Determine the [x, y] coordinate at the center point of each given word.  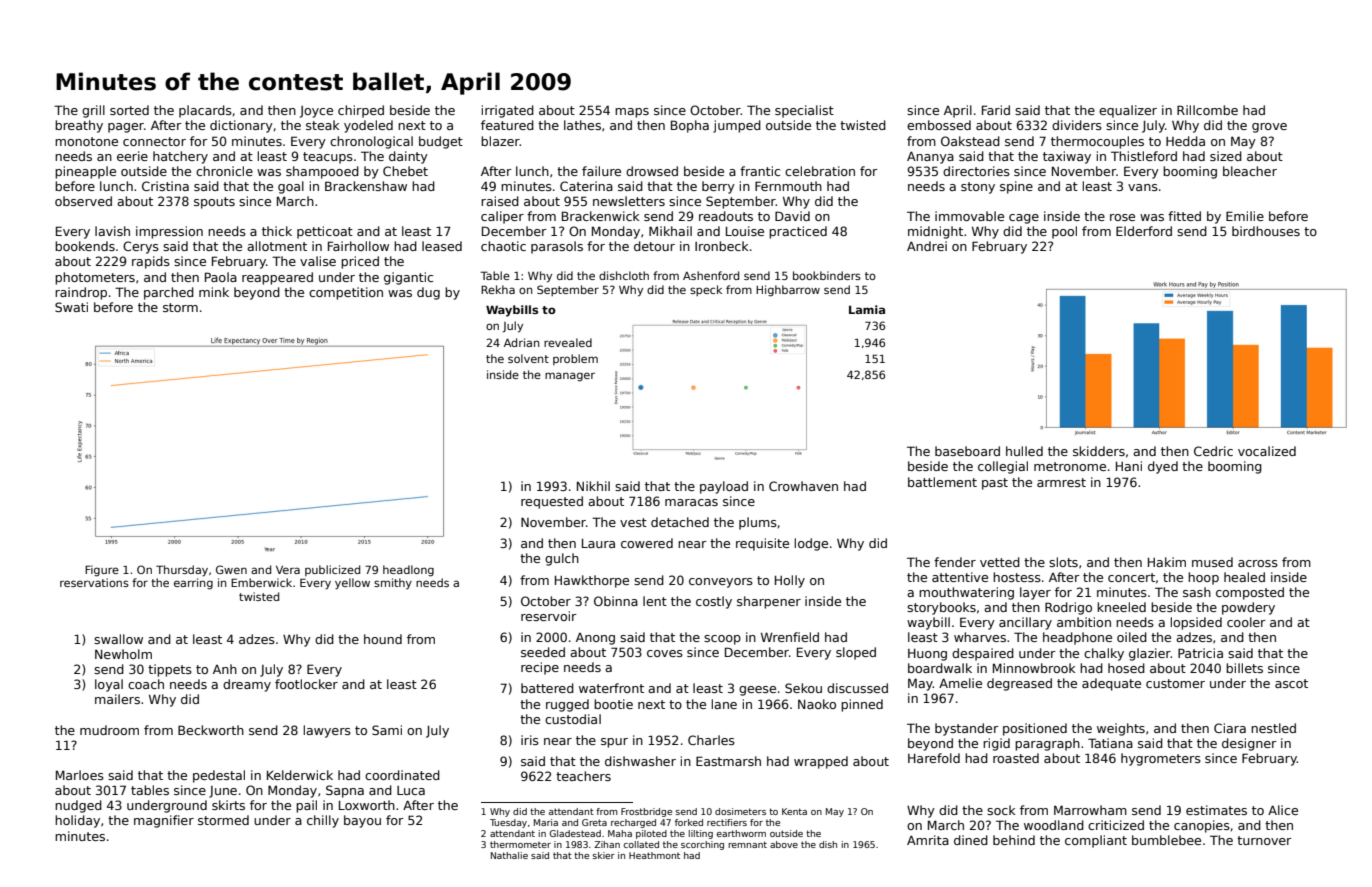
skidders [1099, 451]
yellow [352, 584]
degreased [1019, 684]
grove [1269, 128]
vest [633, 522]
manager [570, 377]
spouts [214, 203]
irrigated [508, 111]
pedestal [219, 776]
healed [1244, 577]
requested [552, 502]
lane [724, 704]
